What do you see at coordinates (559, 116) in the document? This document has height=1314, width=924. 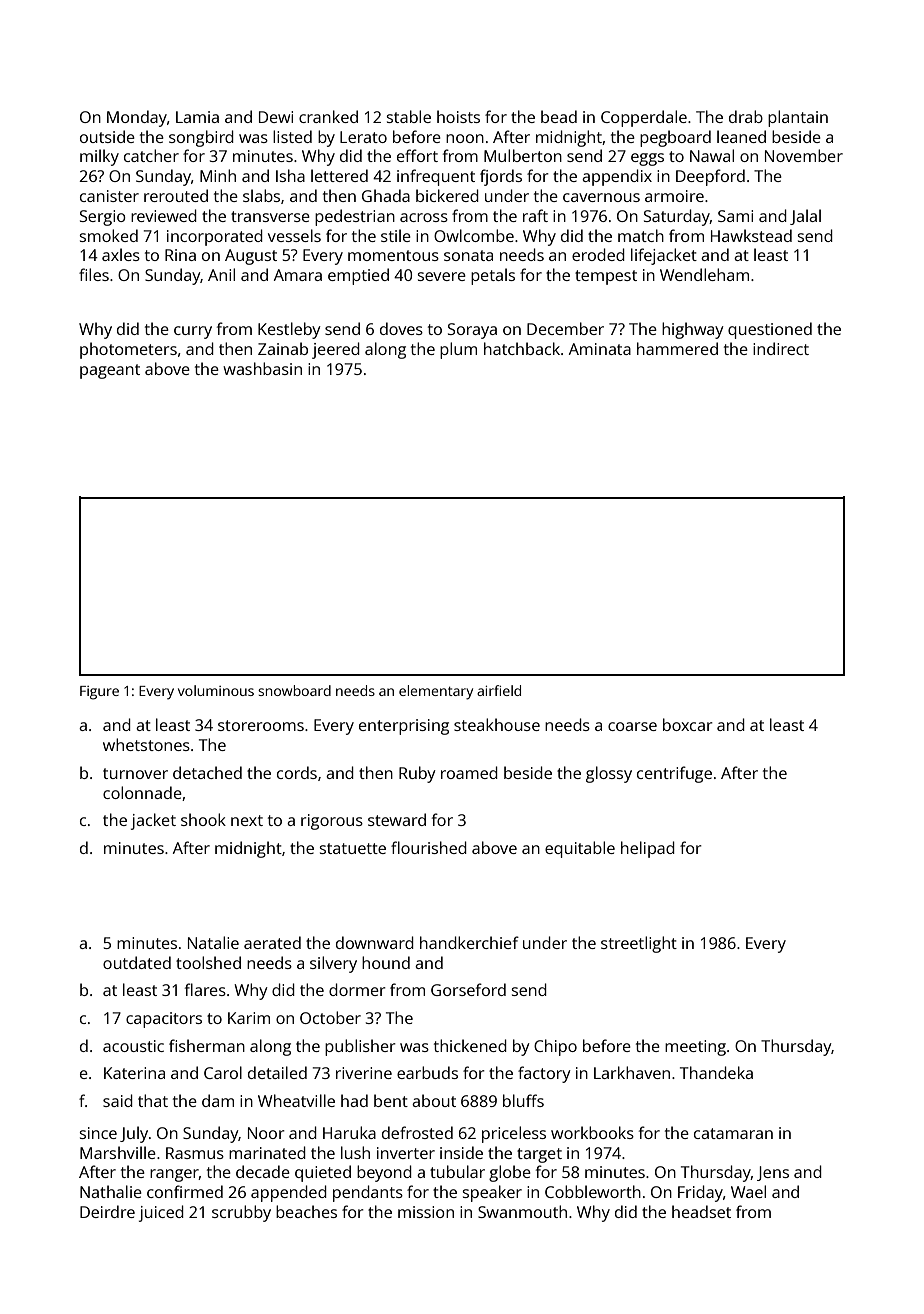 I see `bead` at bounding box center [559, 116].
